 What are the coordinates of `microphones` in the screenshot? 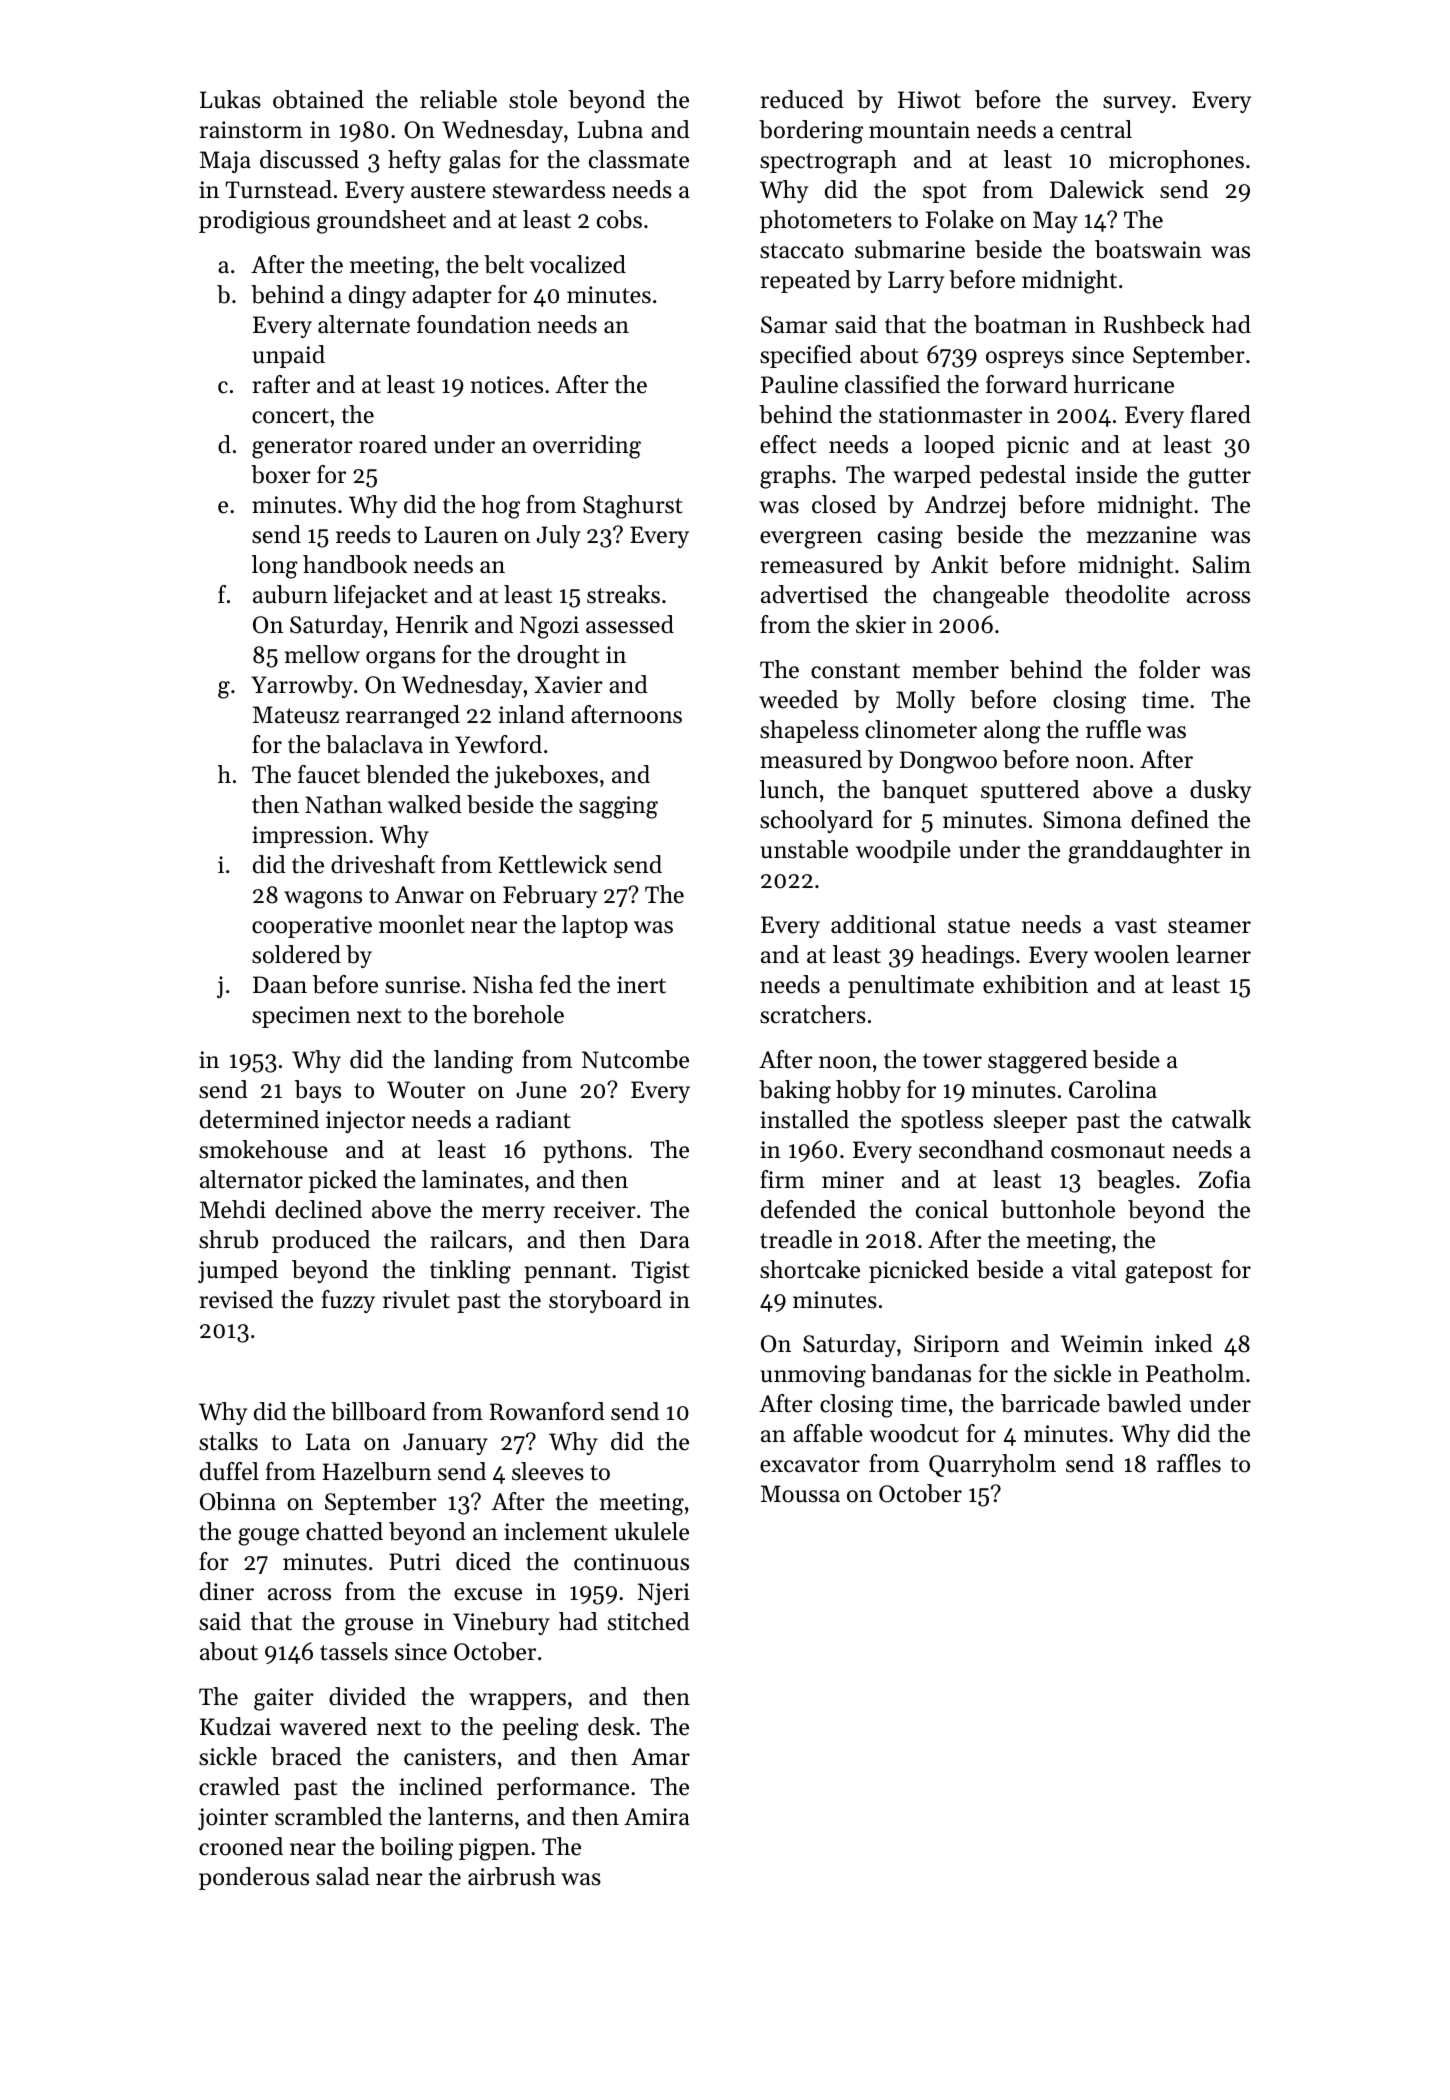 It's located at (1176, 161).
